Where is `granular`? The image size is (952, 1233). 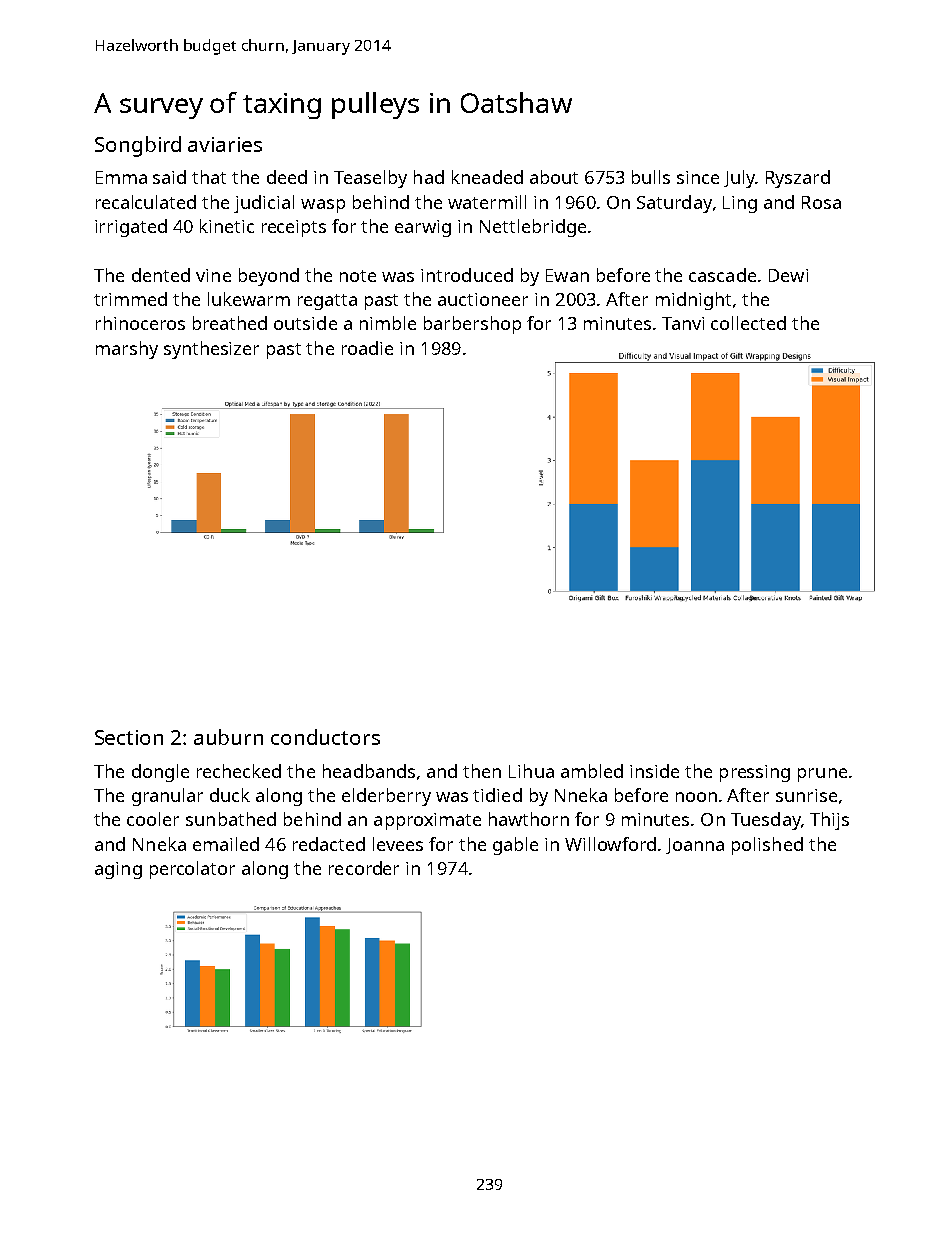 granular is located at coordinates (167, 797).
